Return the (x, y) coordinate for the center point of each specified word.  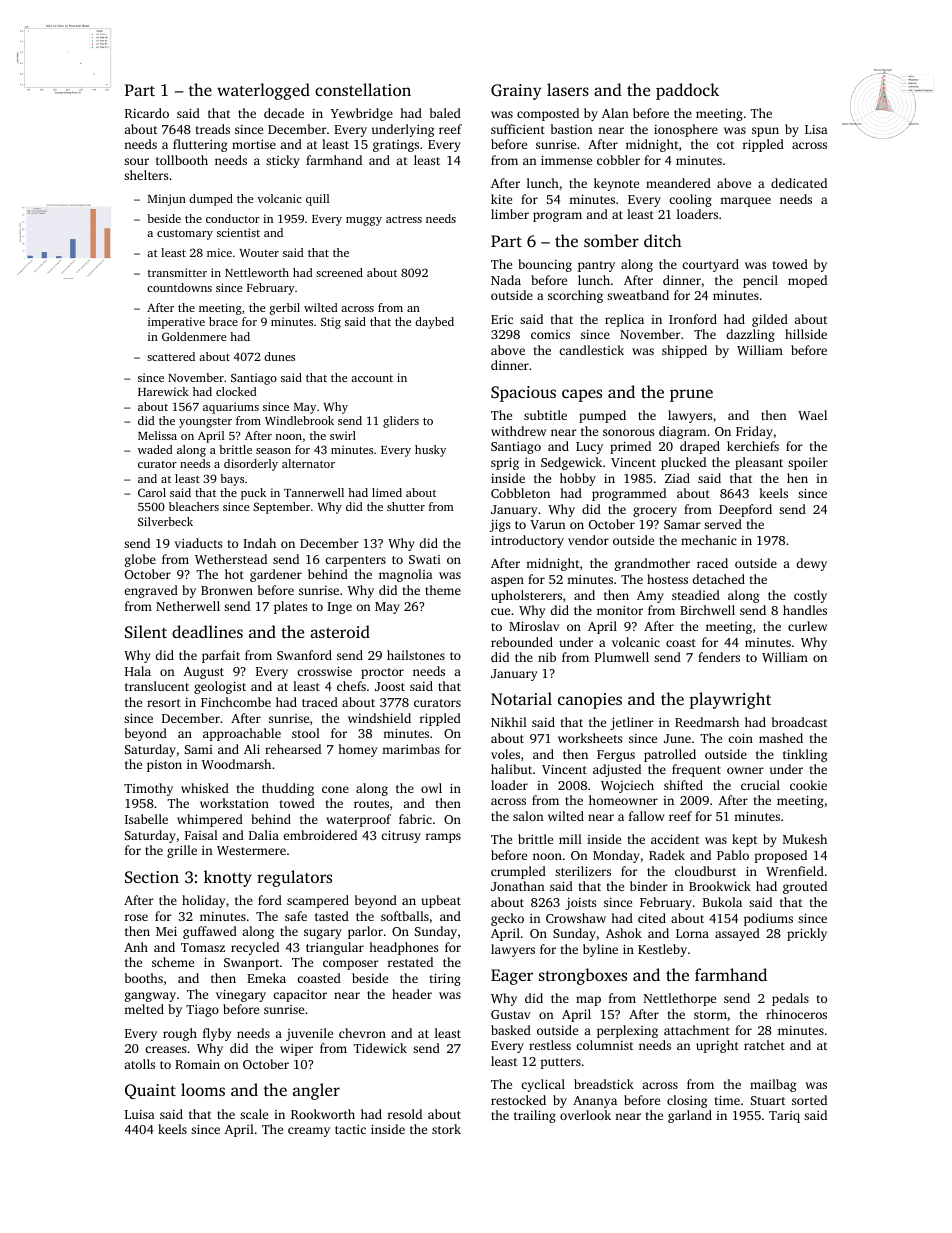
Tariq (784, 1117)
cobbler (618, 160)
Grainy (516, 92)
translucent (157, 686)
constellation (363, 89)
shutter (406, 506)
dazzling (750, 335)
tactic (350, 1129)
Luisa (140, 1114)
